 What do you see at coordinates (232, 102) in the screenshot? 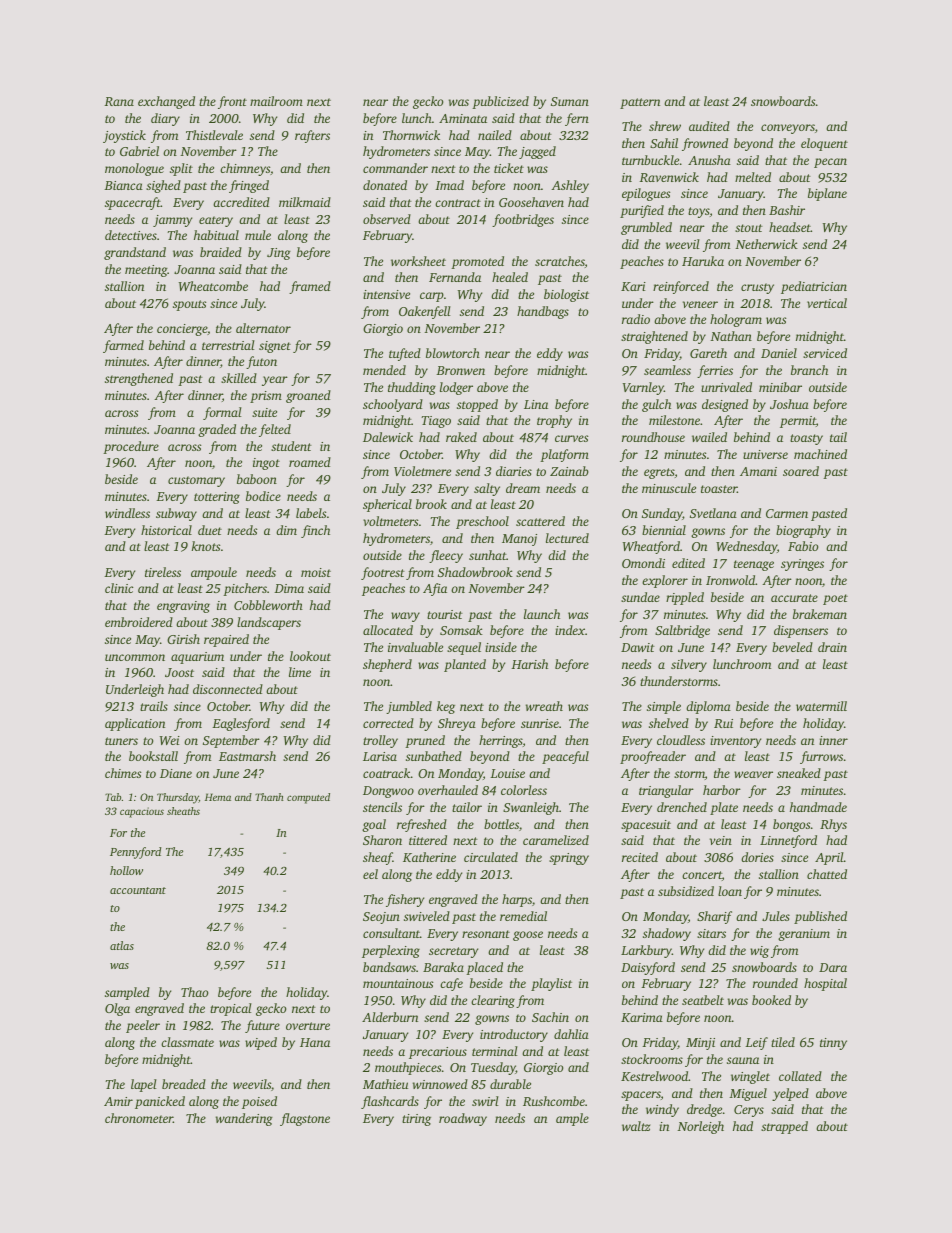
I see `front` at bounding box center [232, 102].
